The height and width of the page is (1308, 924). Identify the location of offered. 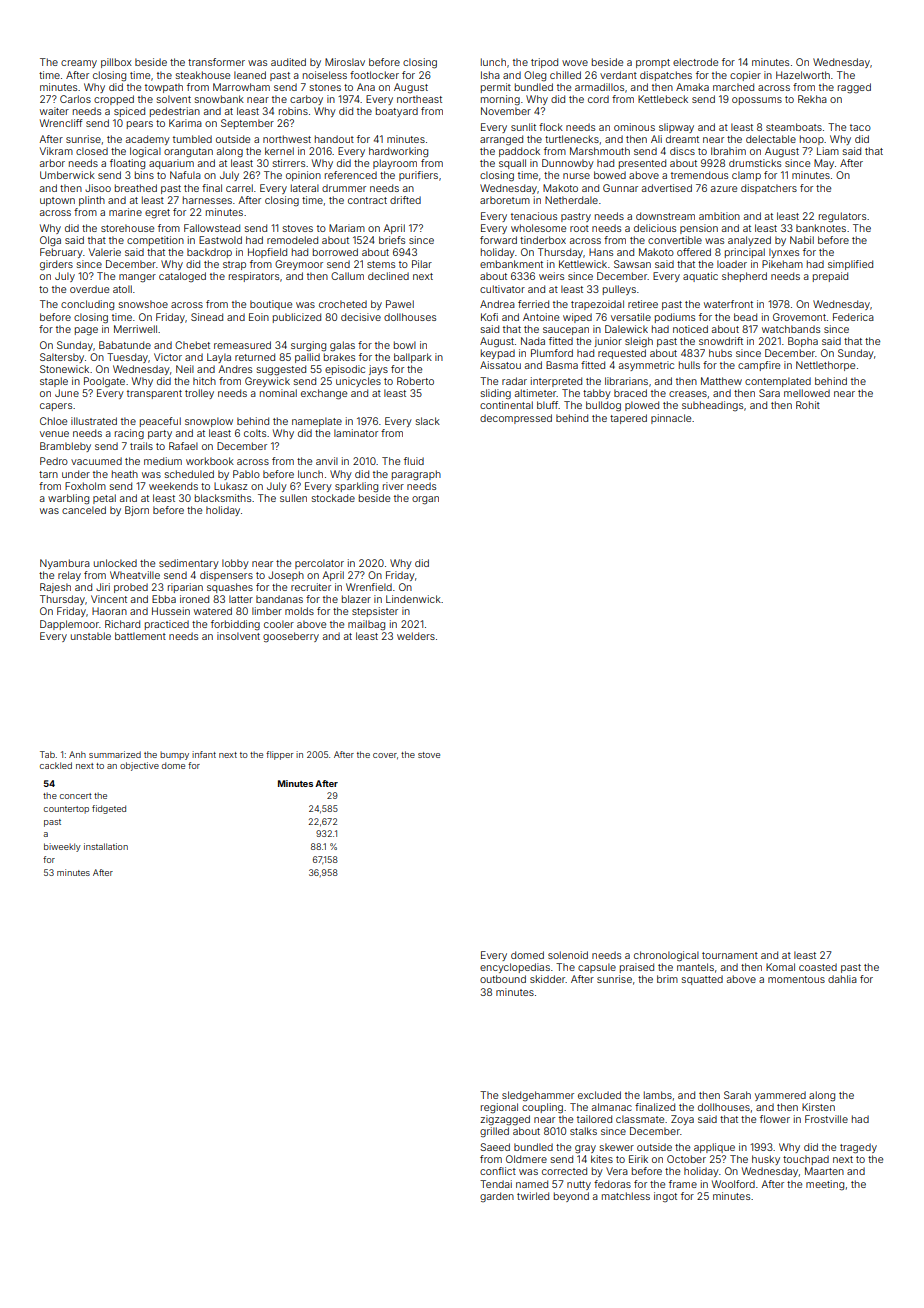
(694, 252).
